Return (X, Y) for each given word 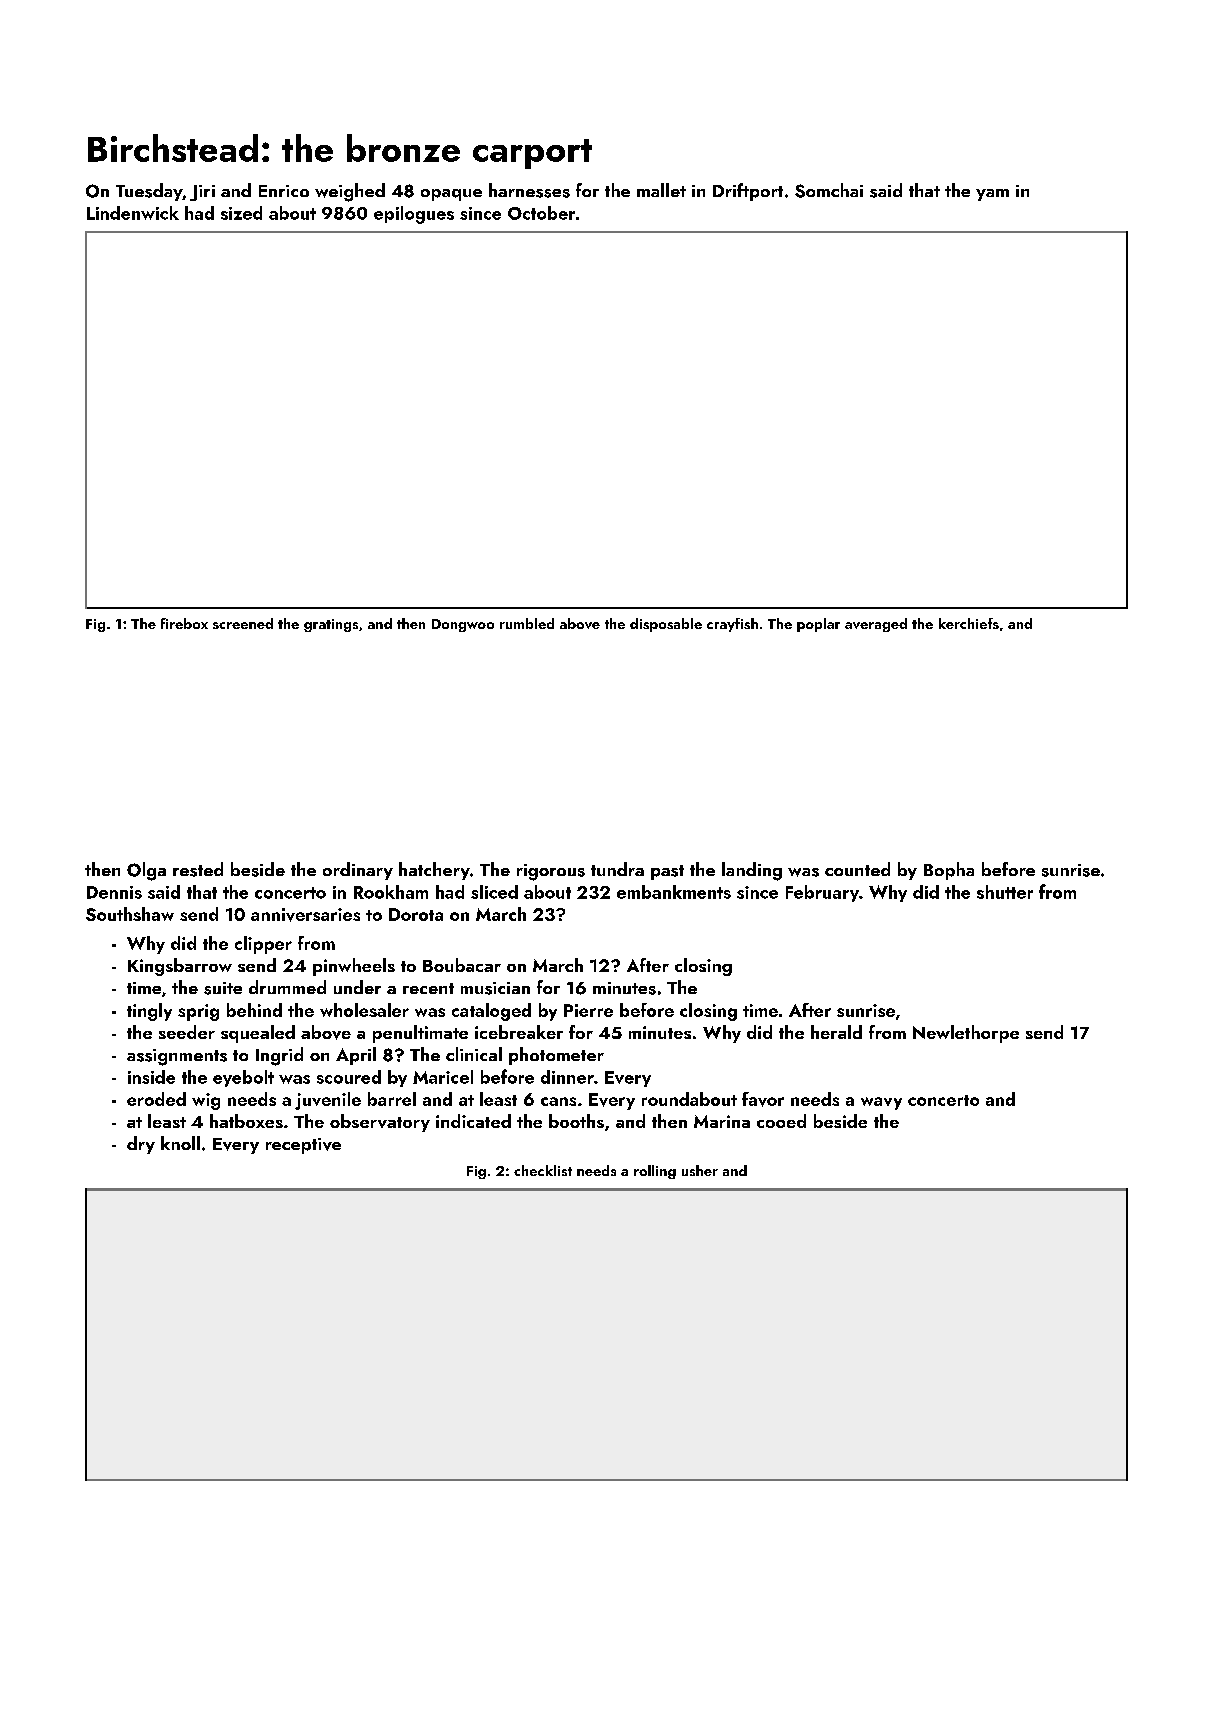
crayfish (732, 625)
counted (857, 869)
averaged (876, 625)
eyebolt (243, 1078)
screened (243, 623)
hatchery (434, 871)
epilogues (414, 215)
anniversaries (305, 915)
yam (992, 195)
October (541, 213)
